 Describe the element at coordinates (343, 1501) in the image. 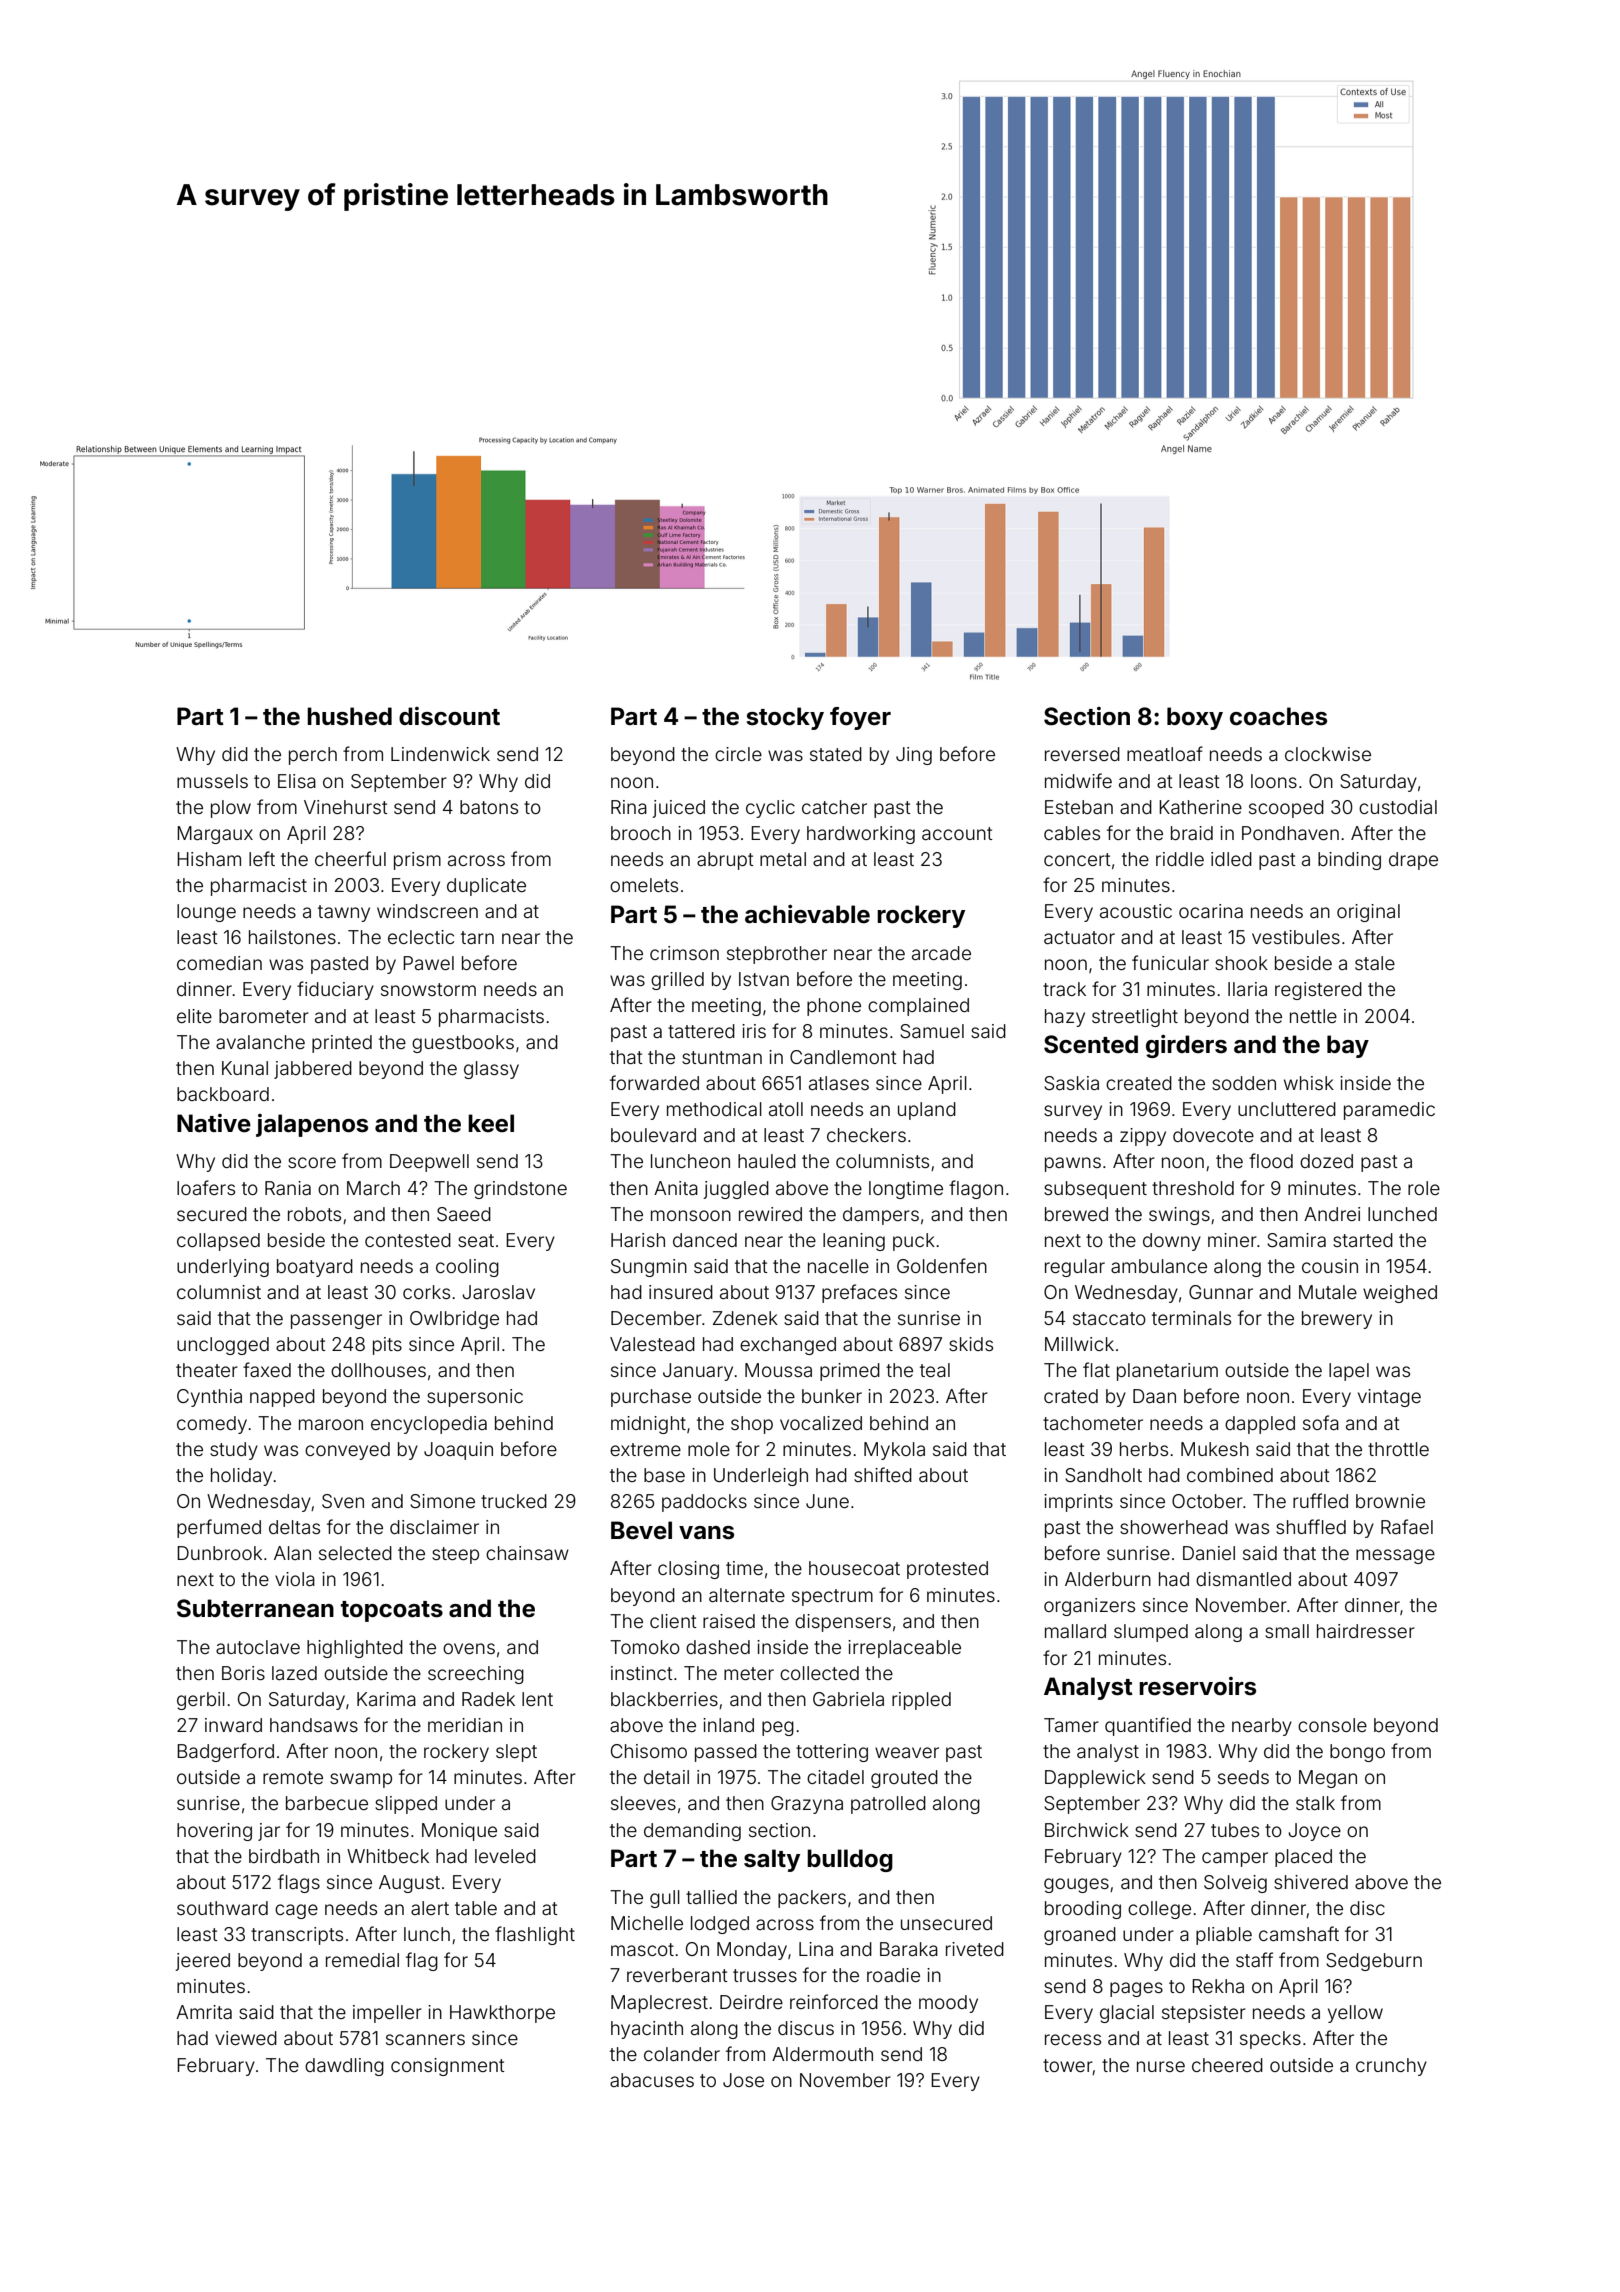

I see `Sven` at that location.
